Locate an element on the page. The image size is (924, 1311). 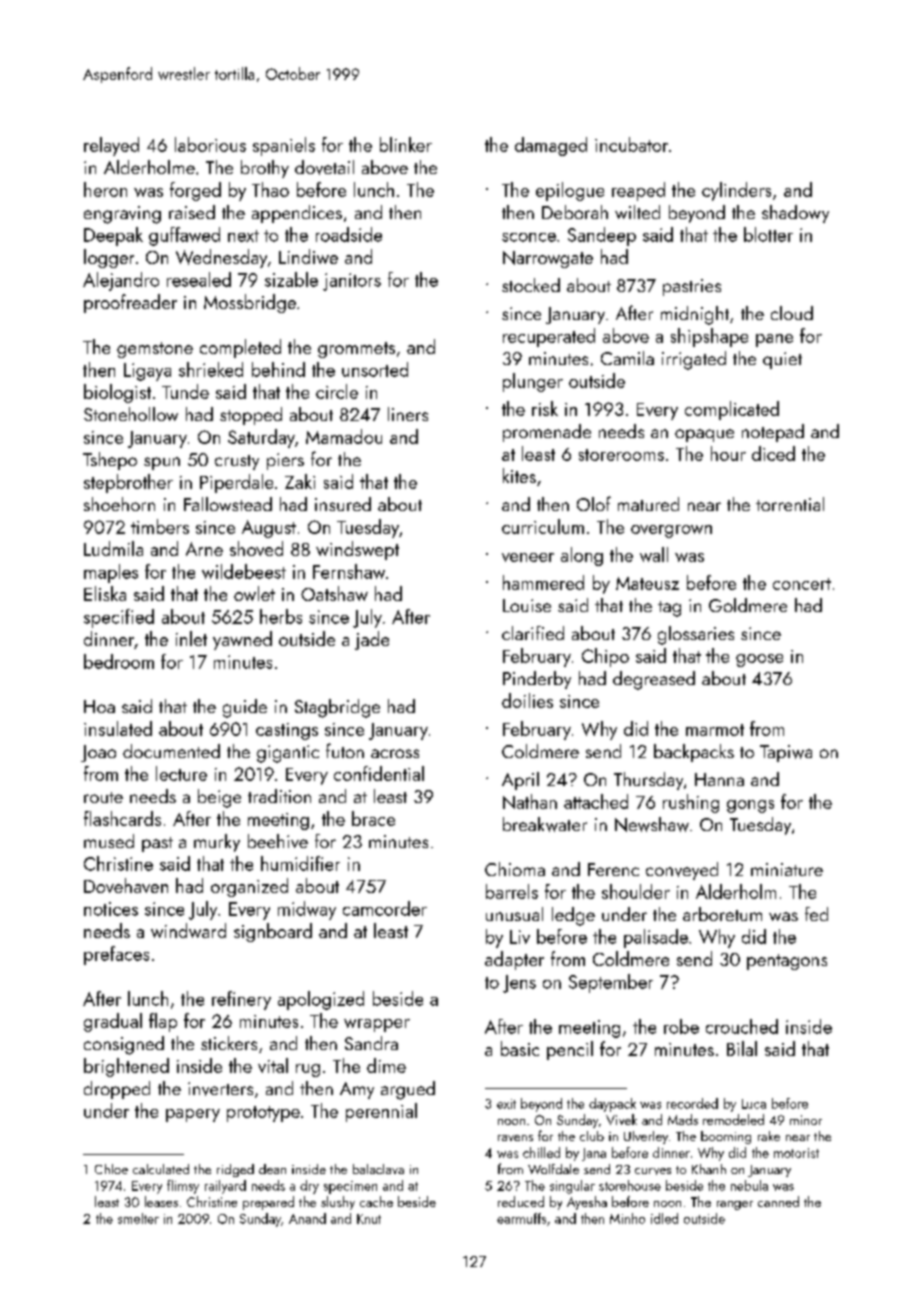
raised is located at coordinates (192, 212).
